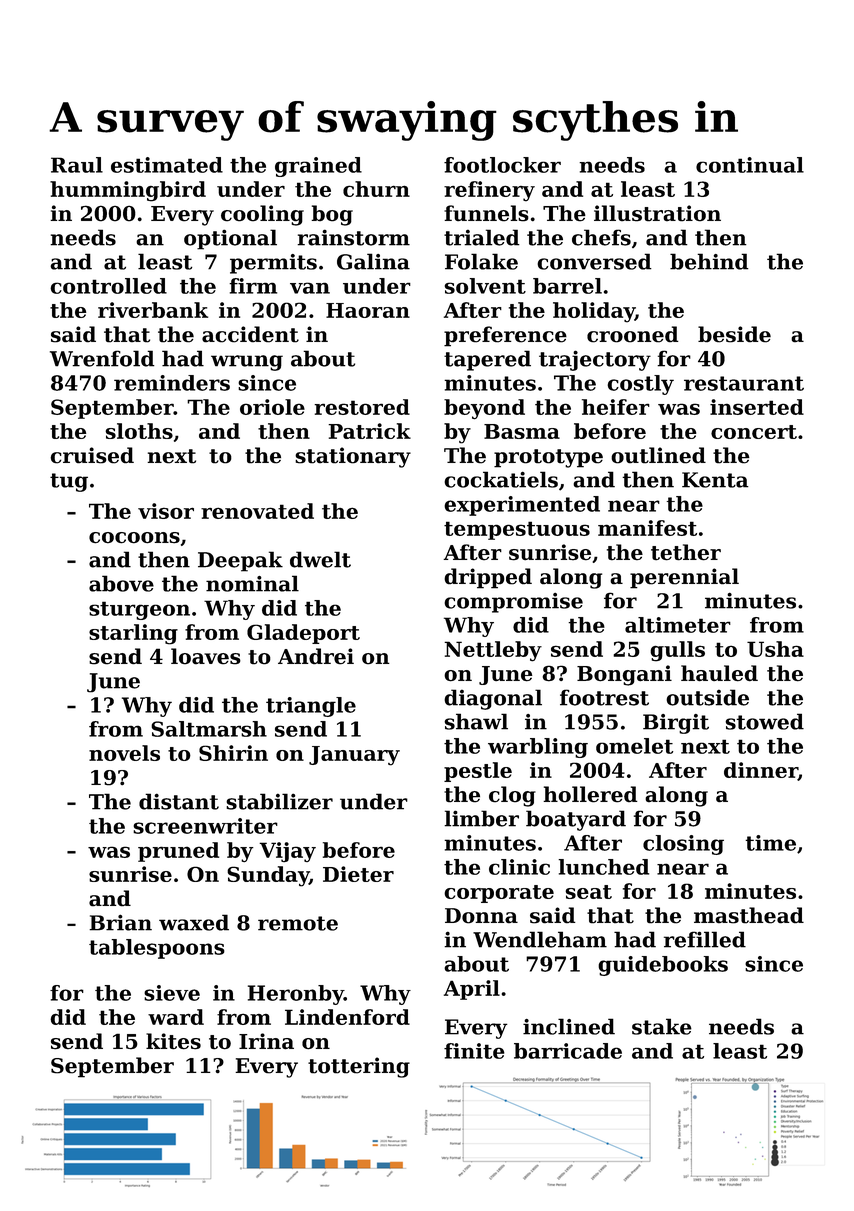  What do you see at coordinates (253, 286) in the screenshot?
I see `firm` at bounding box center [253, 286].
